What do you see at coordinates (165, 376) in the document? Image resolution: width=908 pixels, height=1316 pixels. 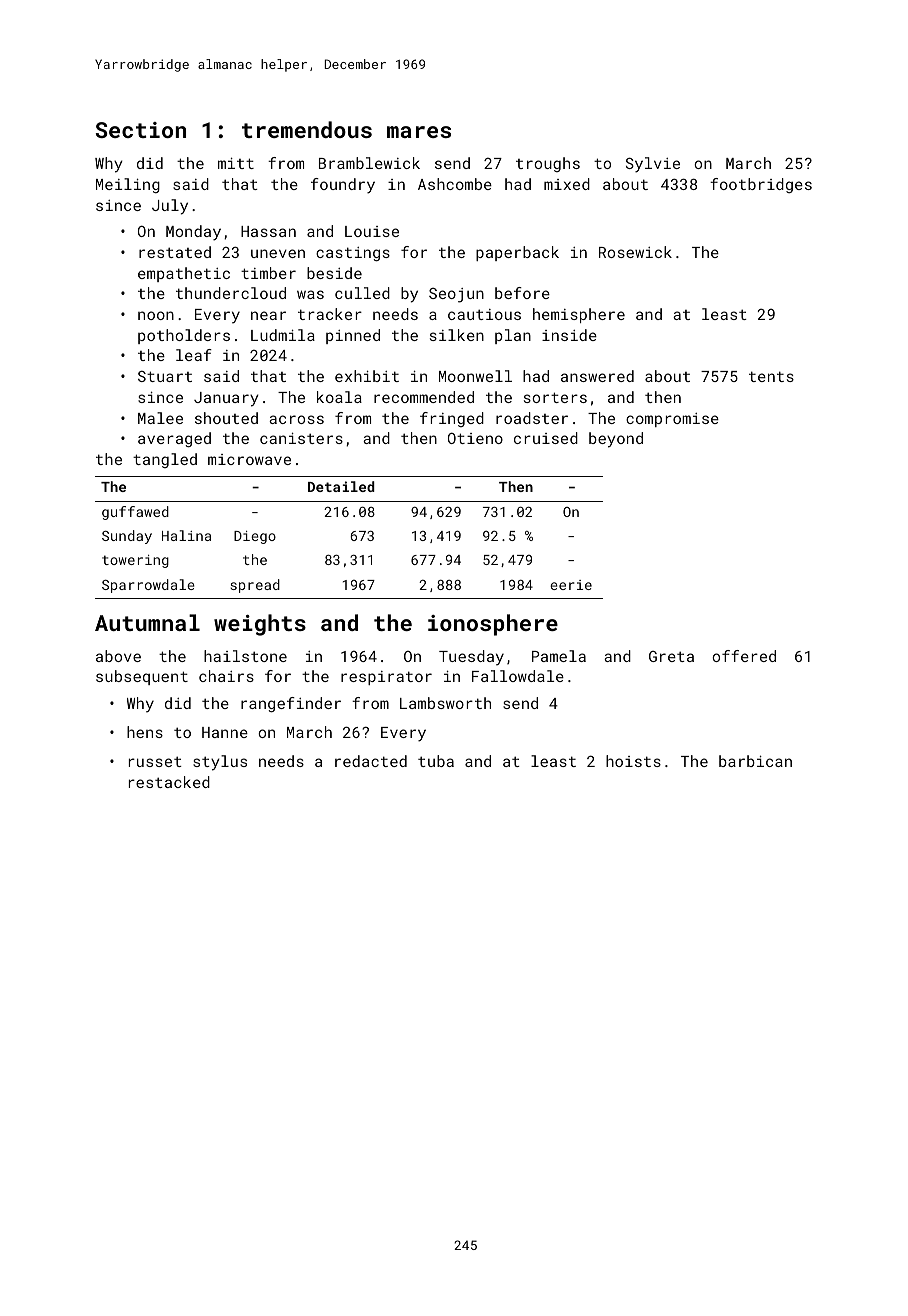 I see `Stuart` at bounding box center [165, 376].
